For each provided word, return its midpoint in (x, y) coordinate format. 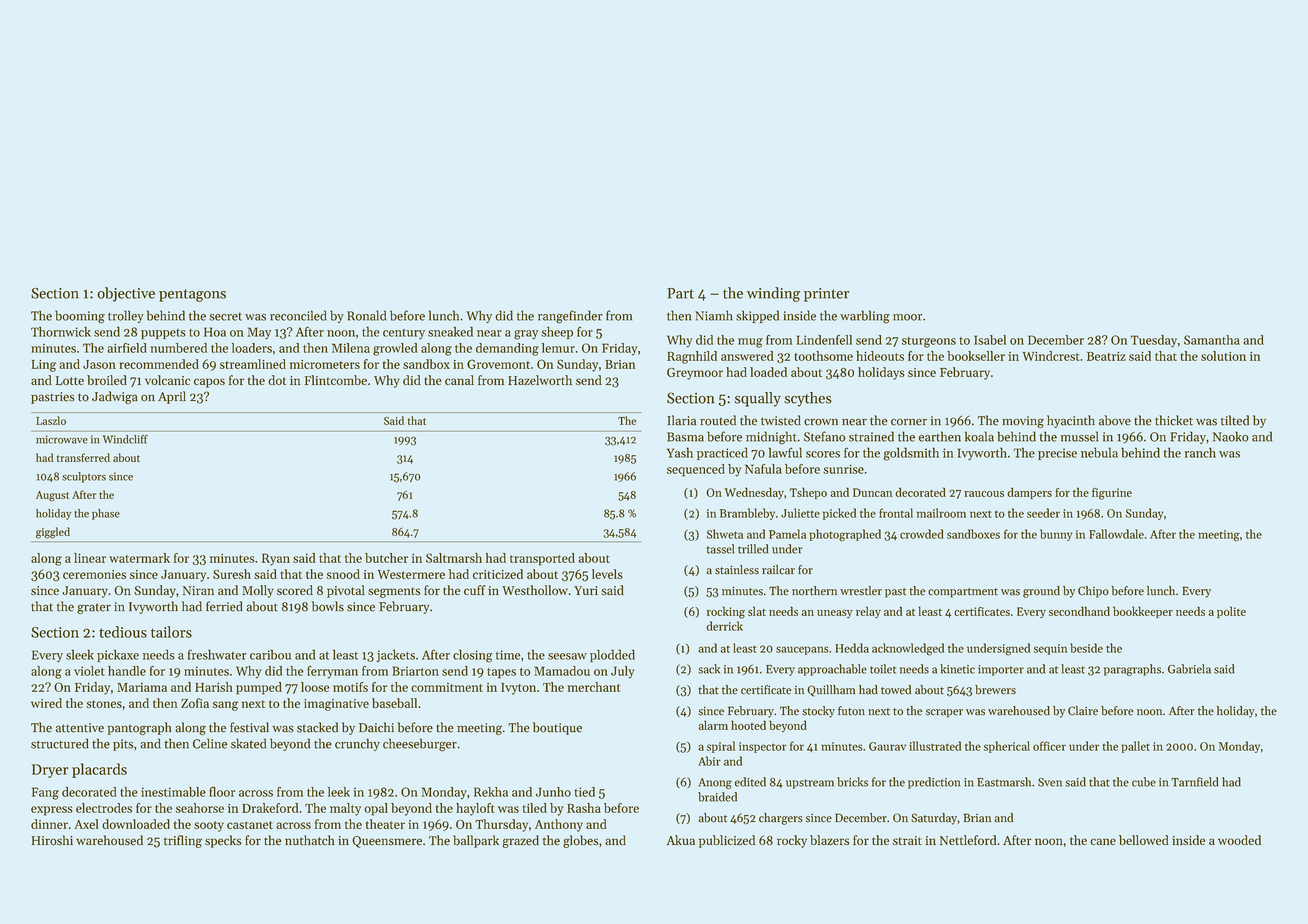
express (52, 811)
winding (773, 294)
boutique (557, 728)
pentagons (192, 295)
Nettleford (968, 840)
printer (826, 295)
